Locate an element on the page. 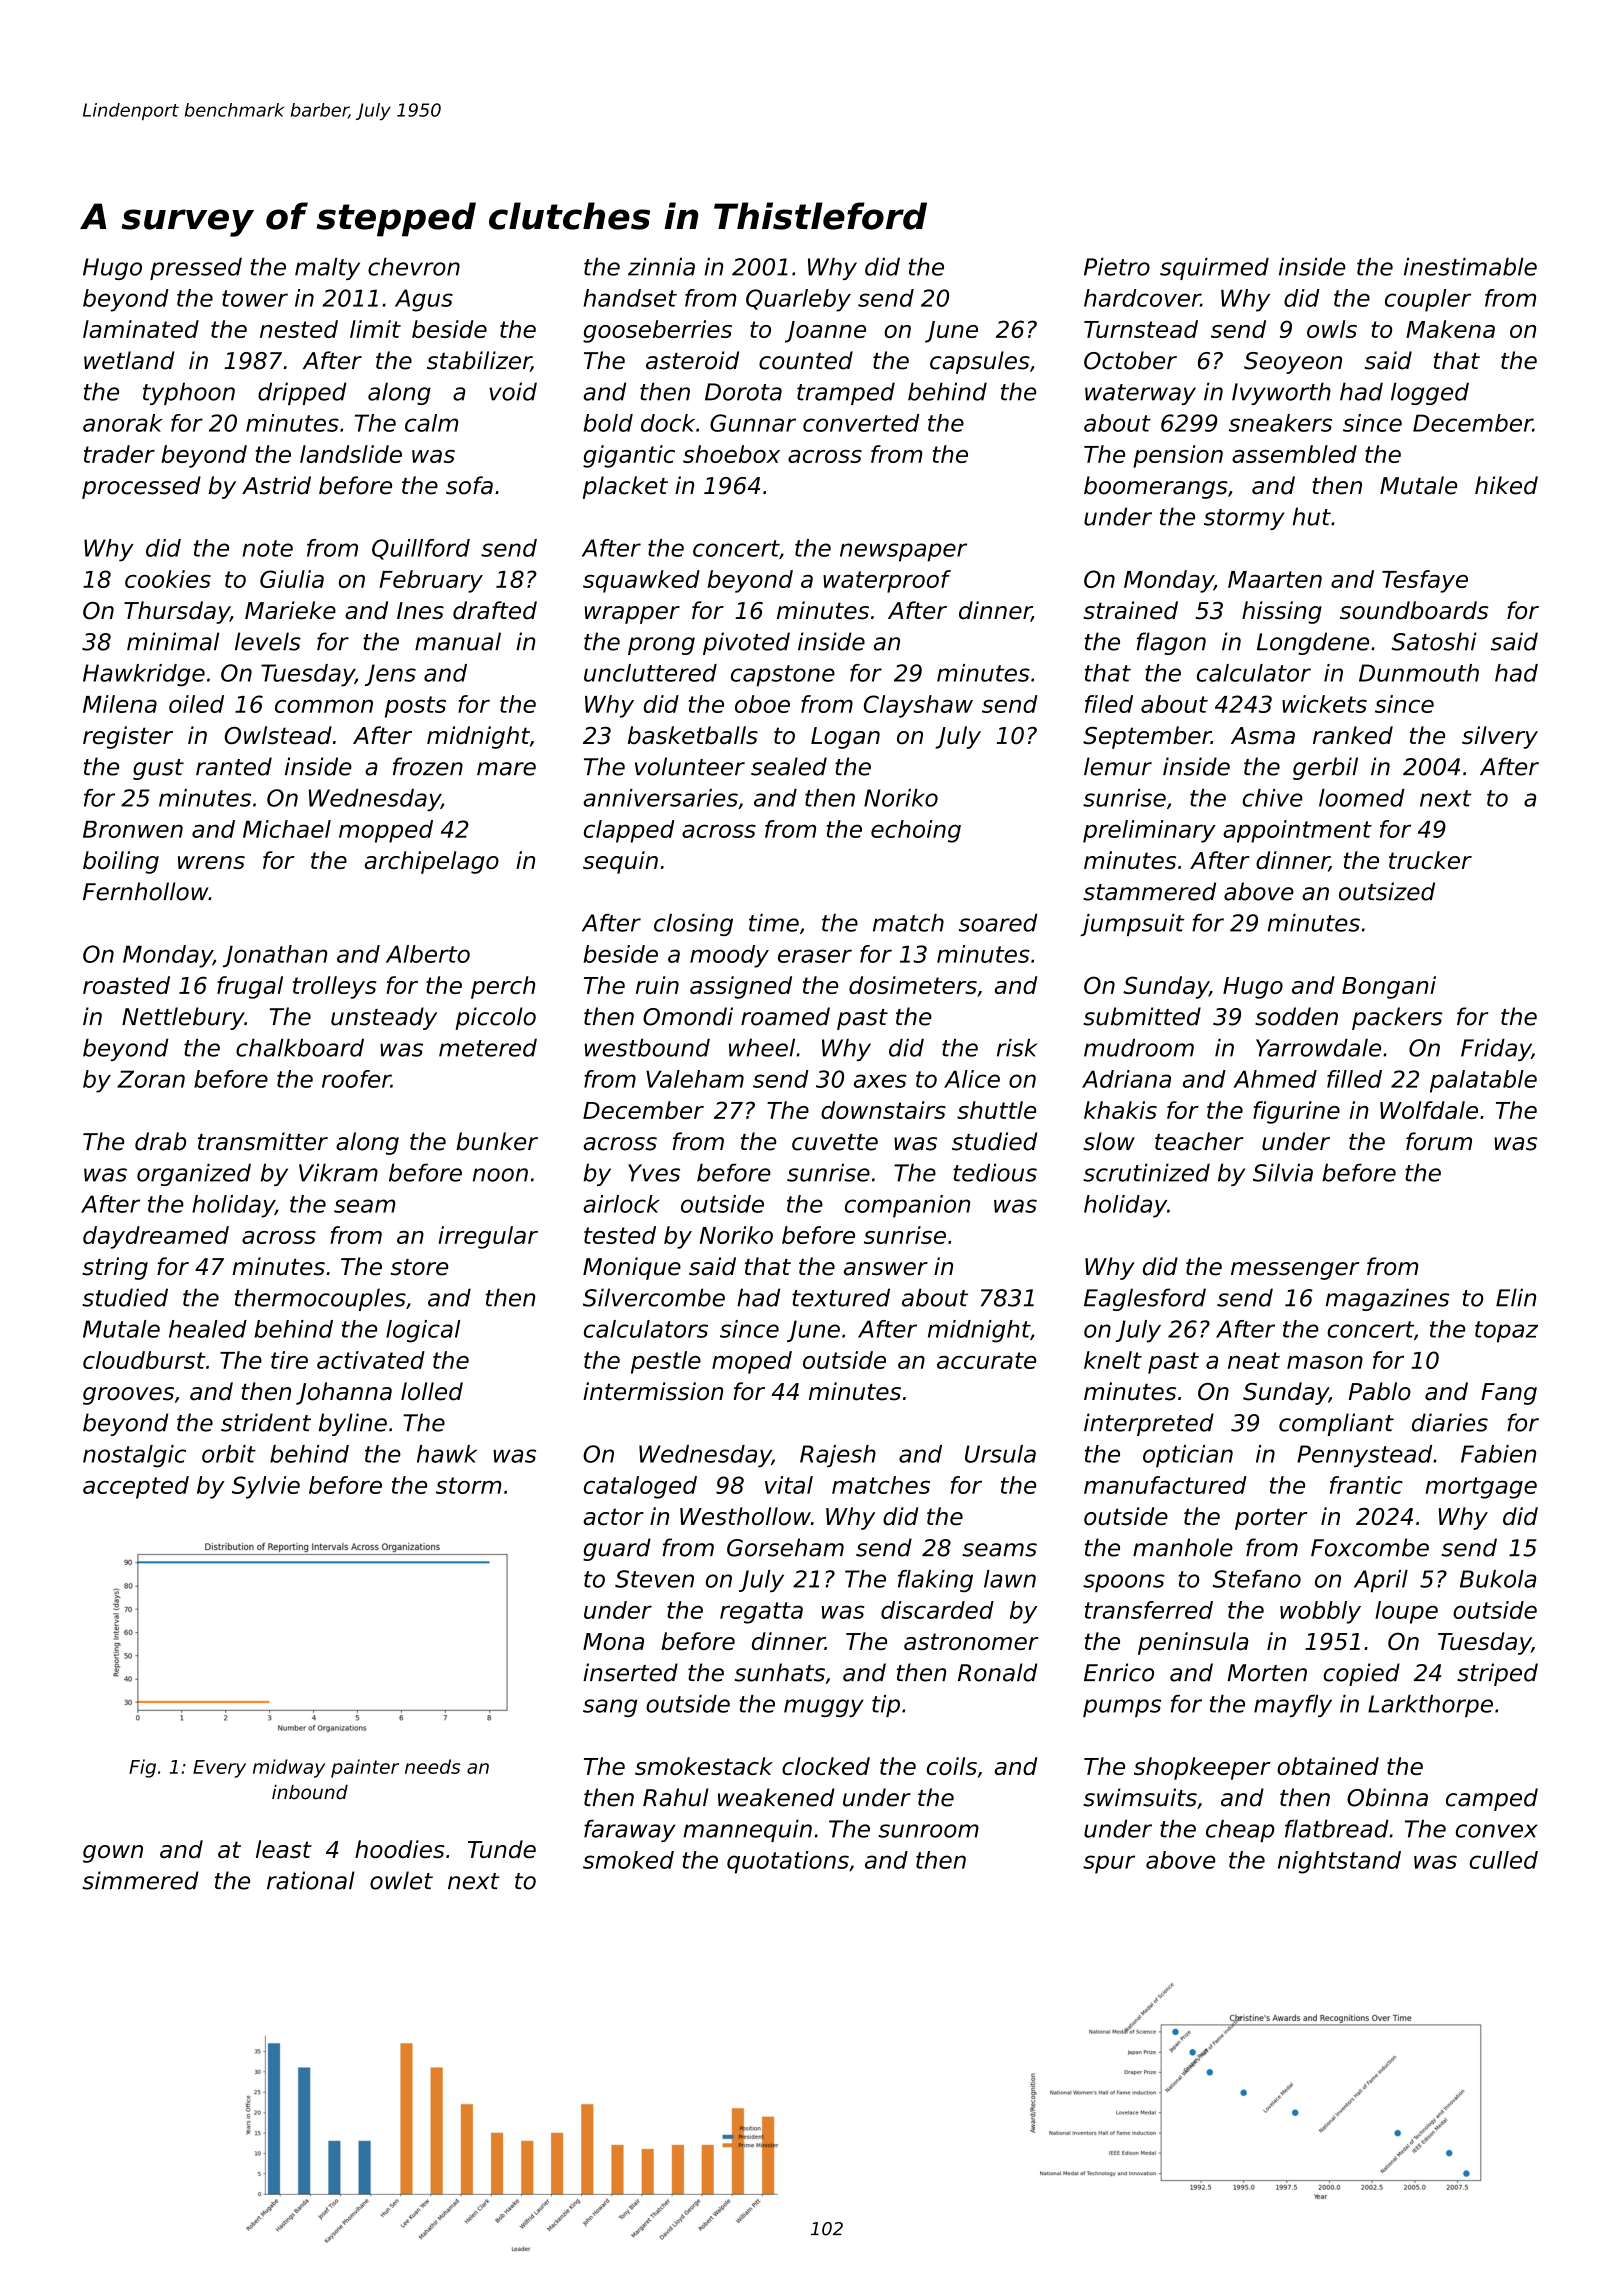 This document has height=2292, width=1620. simmered is located at coordinates (140, 1880).
